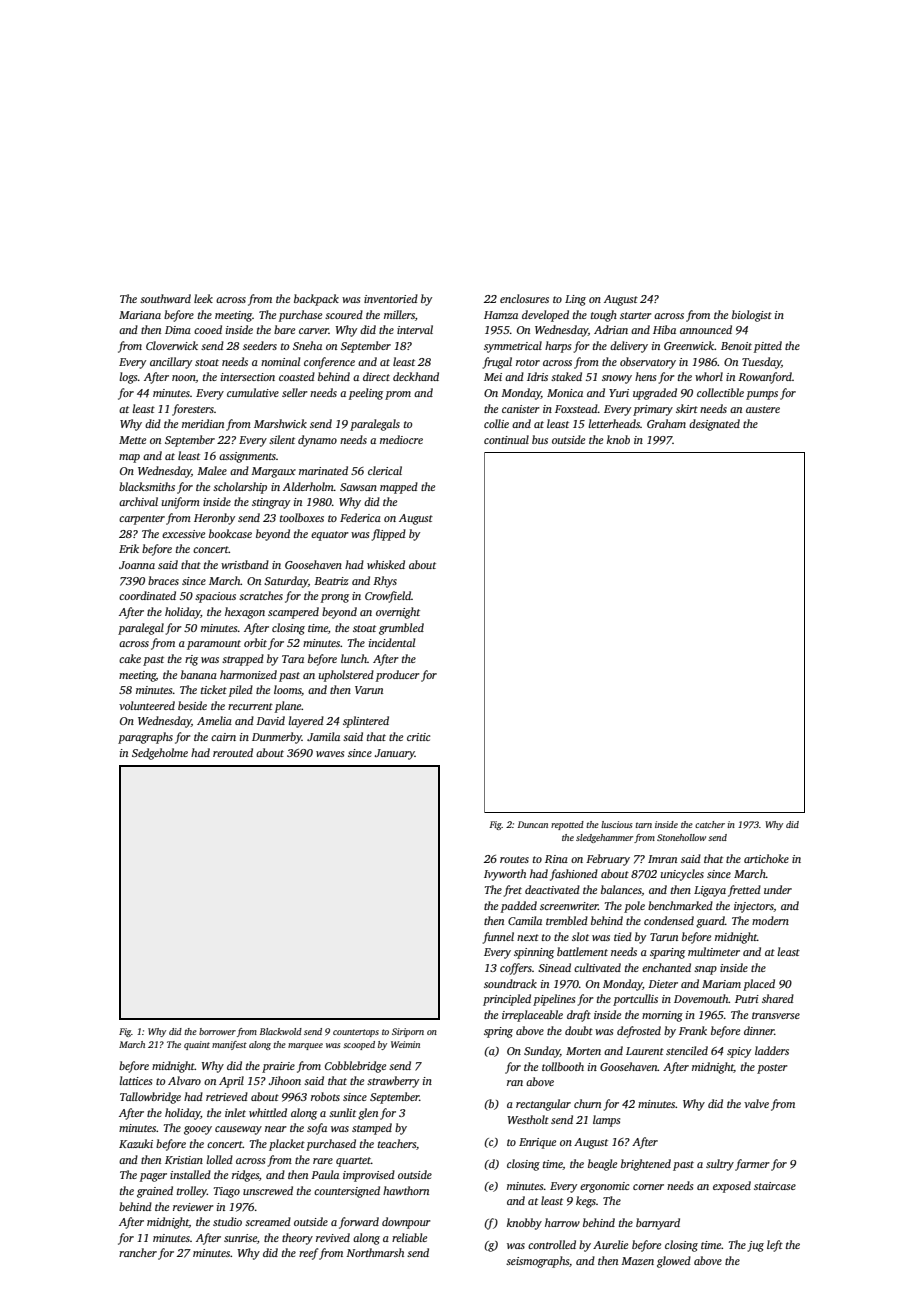  I want to click on lunch, so click(354, 658).
